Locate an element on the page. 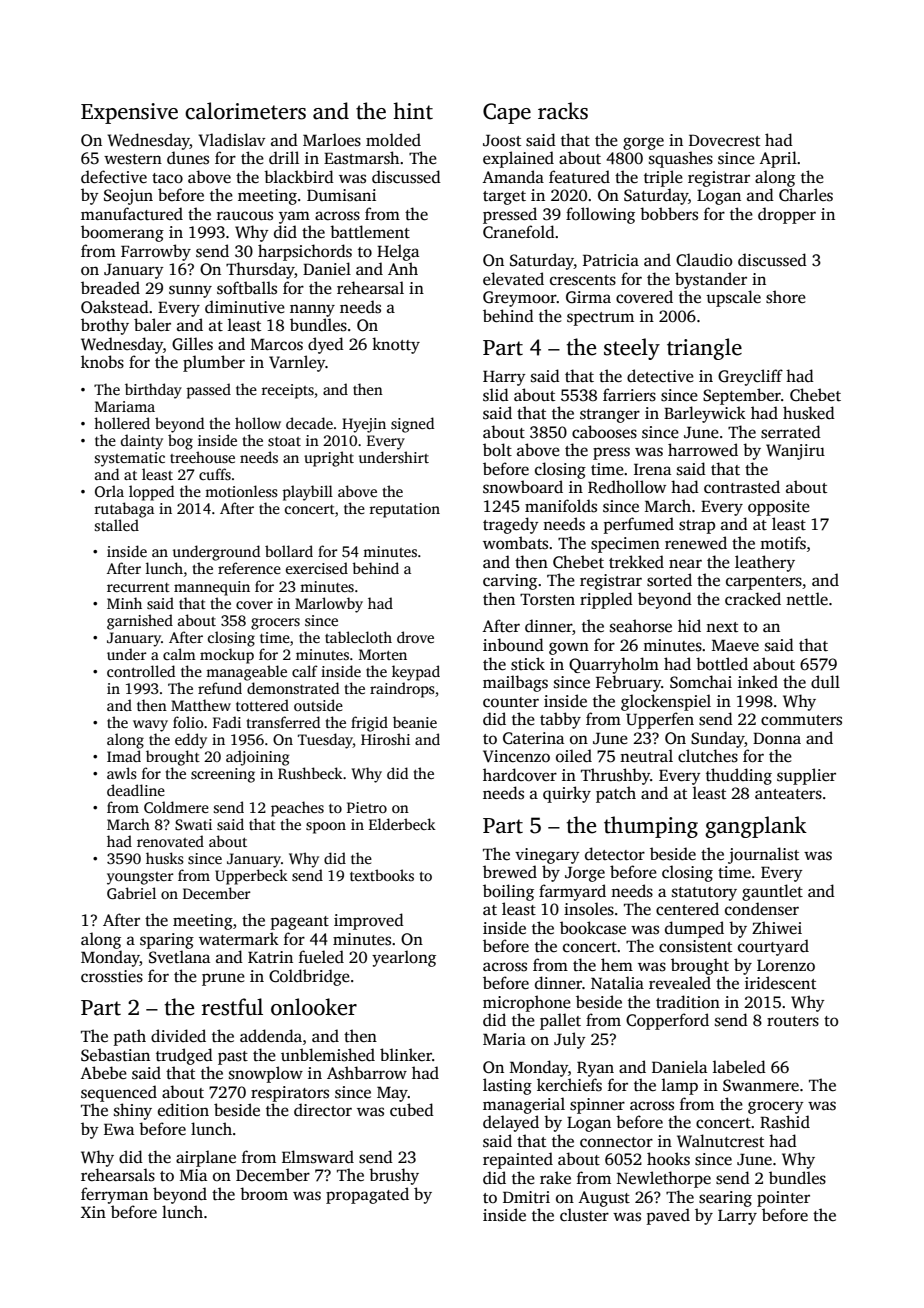 The height and width of the document is (1308, 924). Lorenzo is located at coordinates (786, 965).
